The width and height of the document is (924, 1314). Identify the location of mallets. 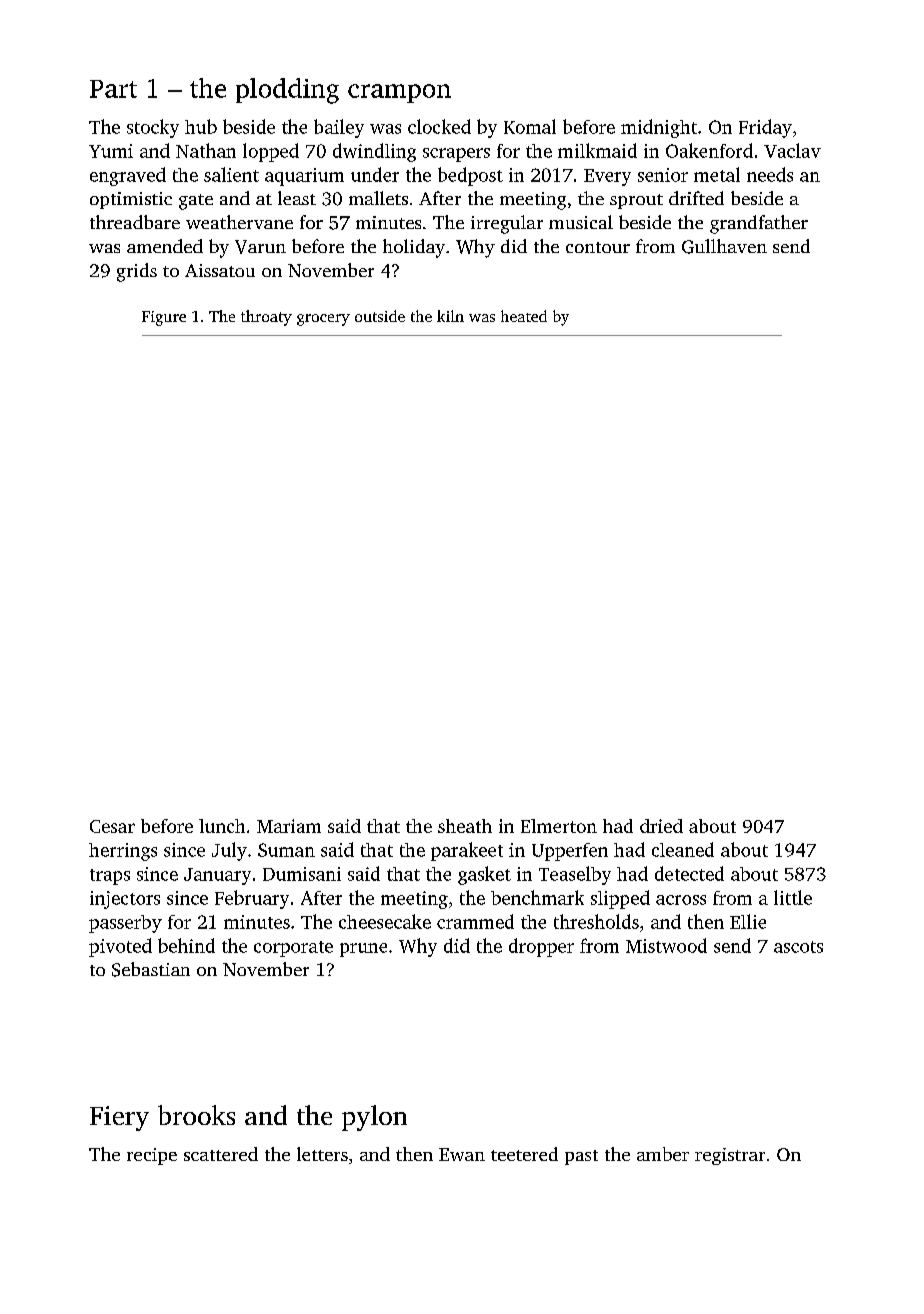
(378, 198).
